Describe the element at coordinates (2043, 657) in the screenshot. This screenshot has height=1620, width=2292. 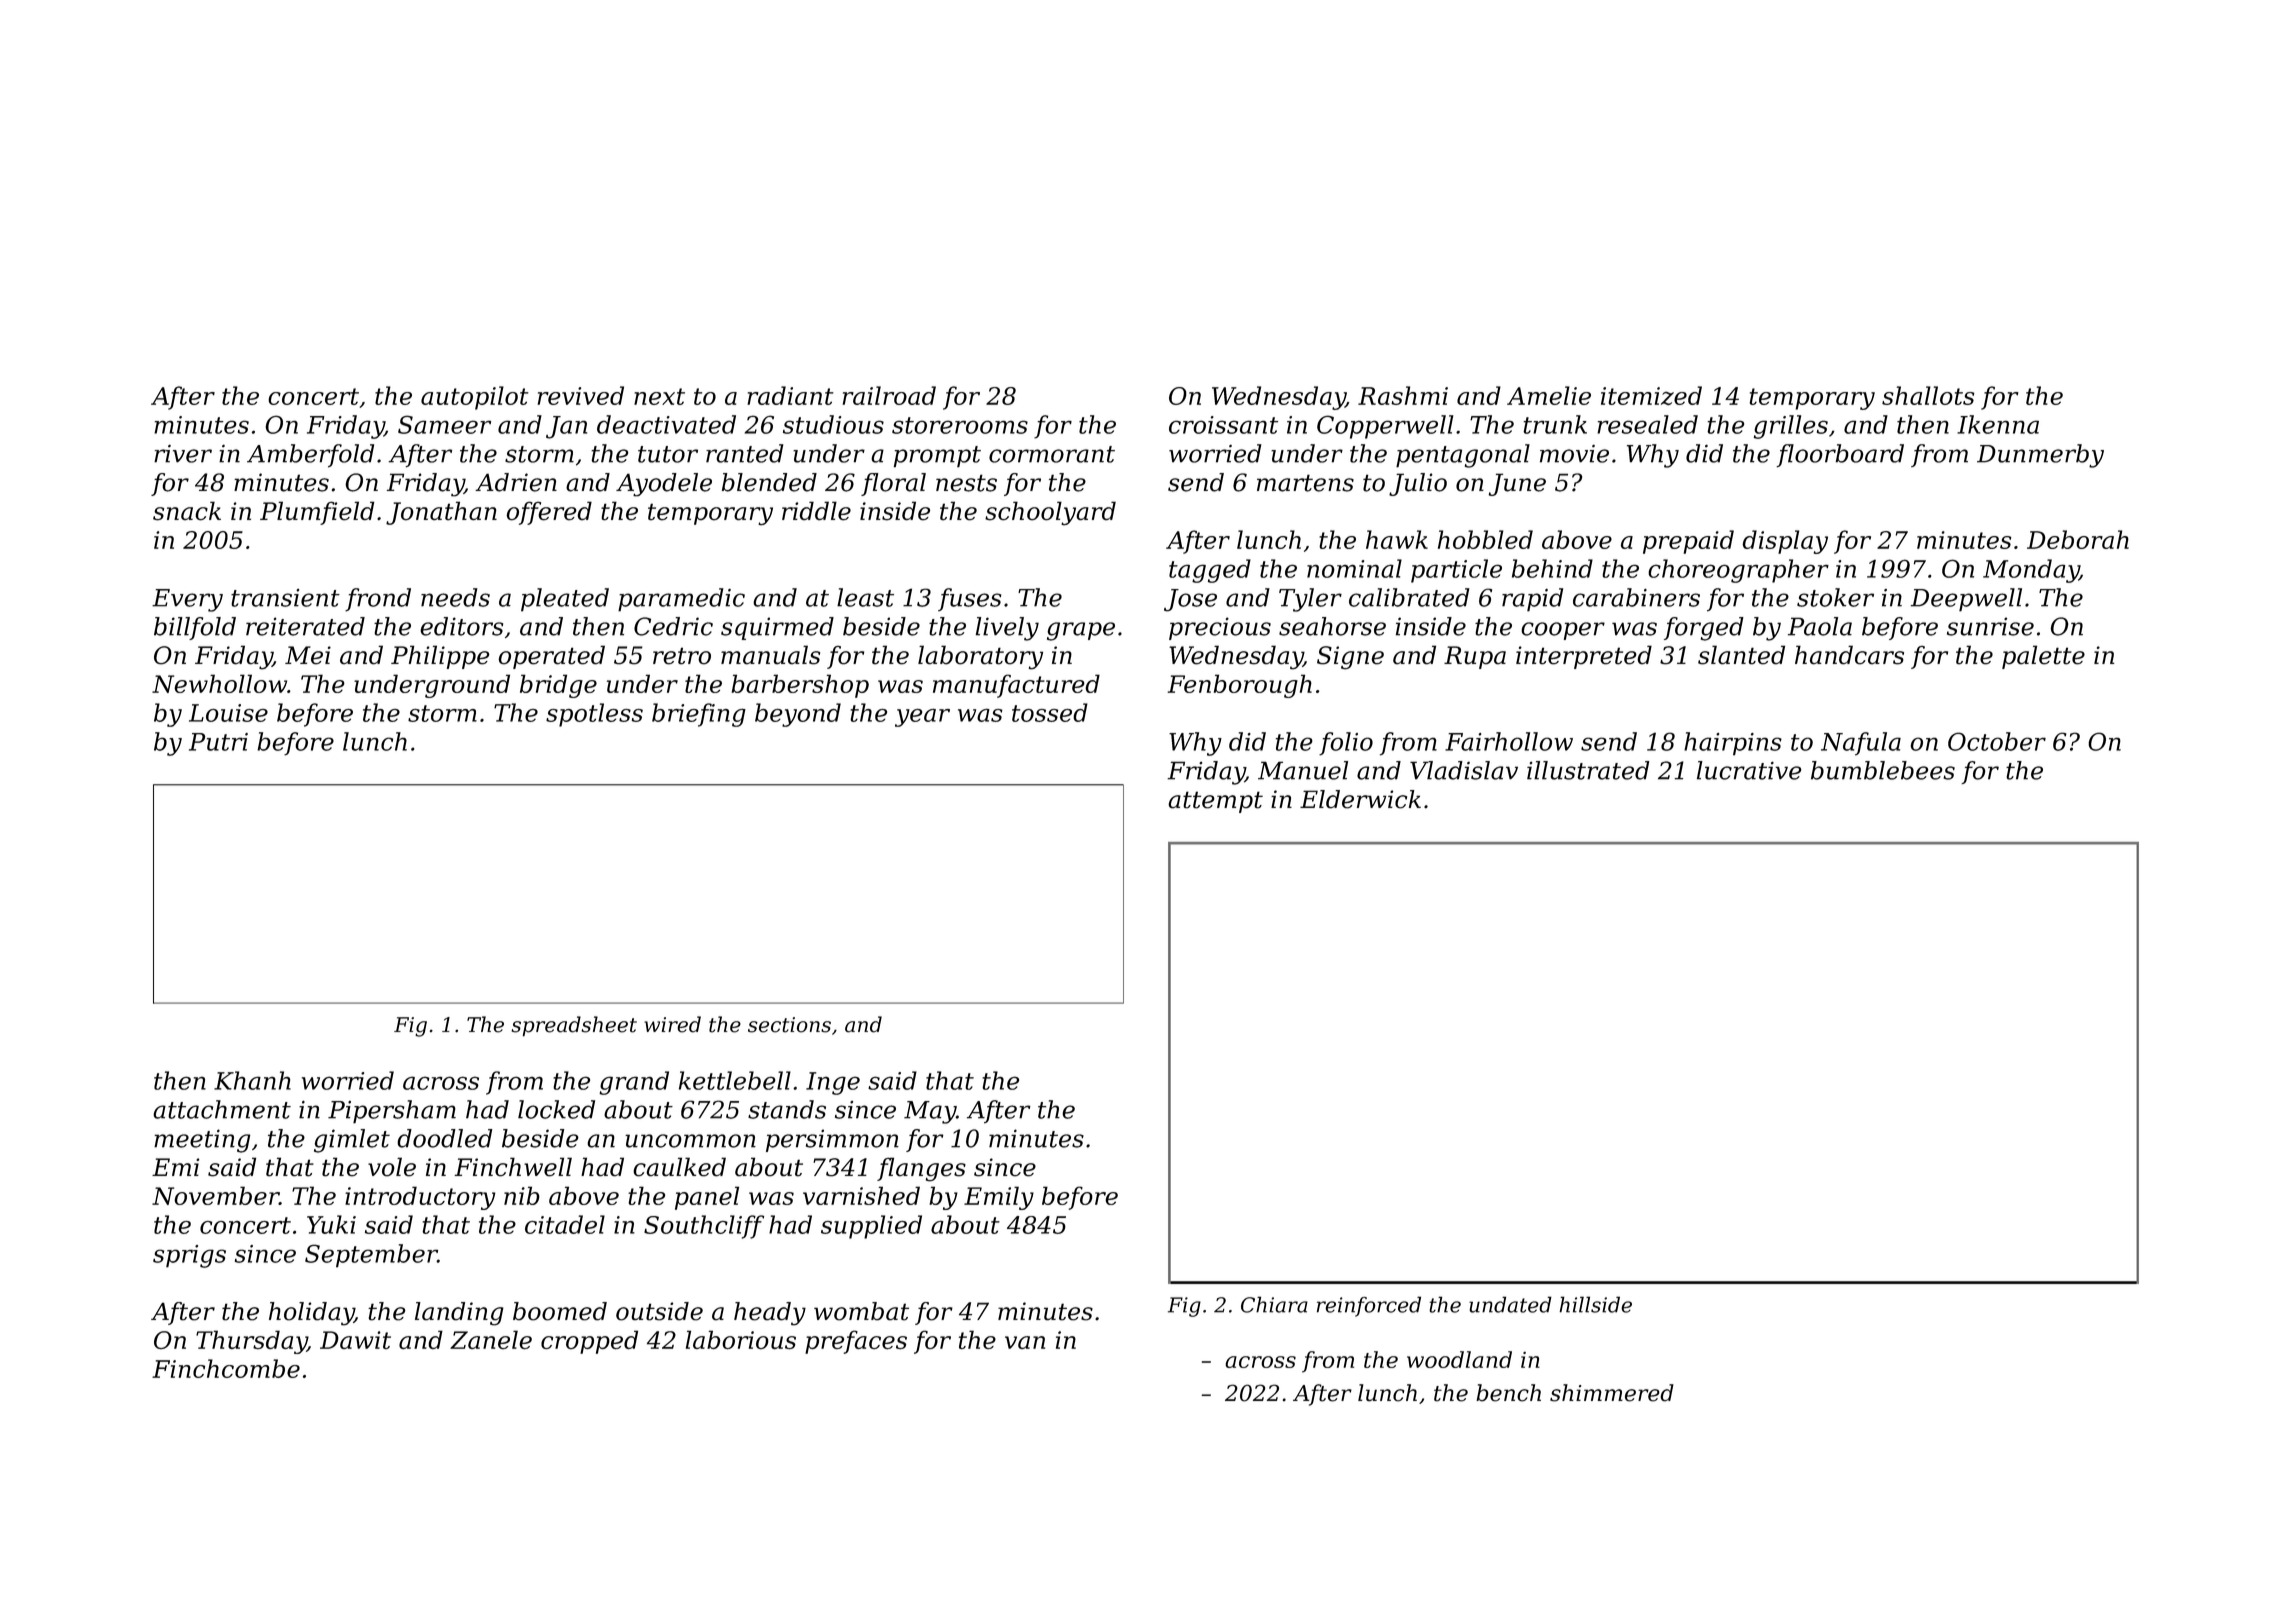
I see `palette` at that location.
